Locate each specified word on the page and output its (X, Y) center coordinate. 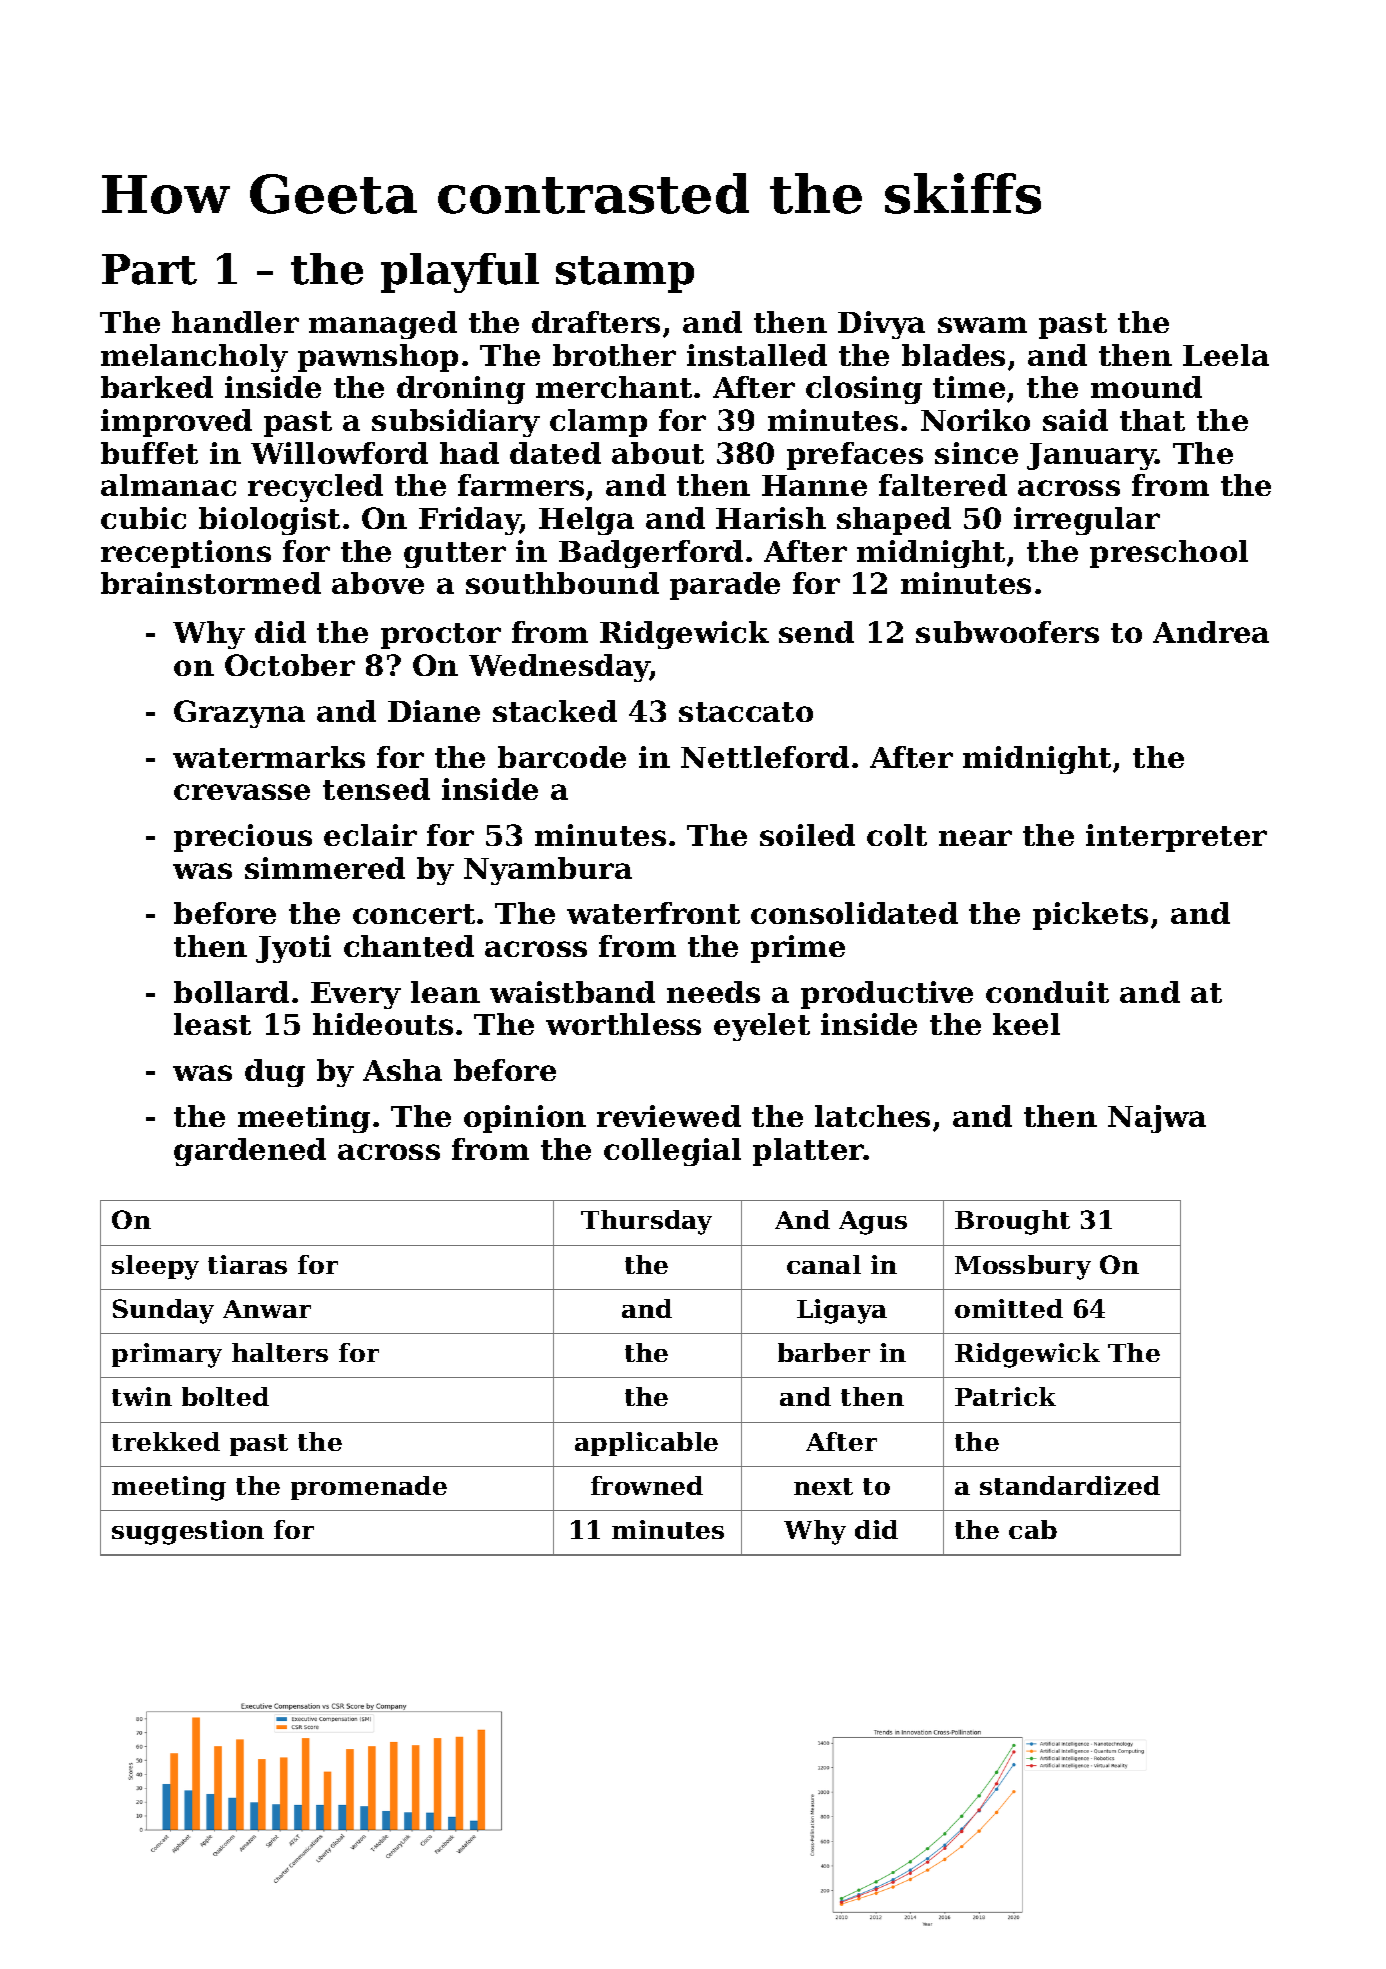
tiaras (247, 1264)
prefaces (855, 456)
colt (897, 835)
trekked (166, 1441)
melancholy (194, 358)
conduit (1047, 992)
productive (887, 995)
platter (808, 1152)
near (975, 838)
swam (982, 325)
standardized (1070, 1485)
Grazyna (239, 714)
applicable (646, 1444)
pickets (1090, 916)
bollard (231, 992)
